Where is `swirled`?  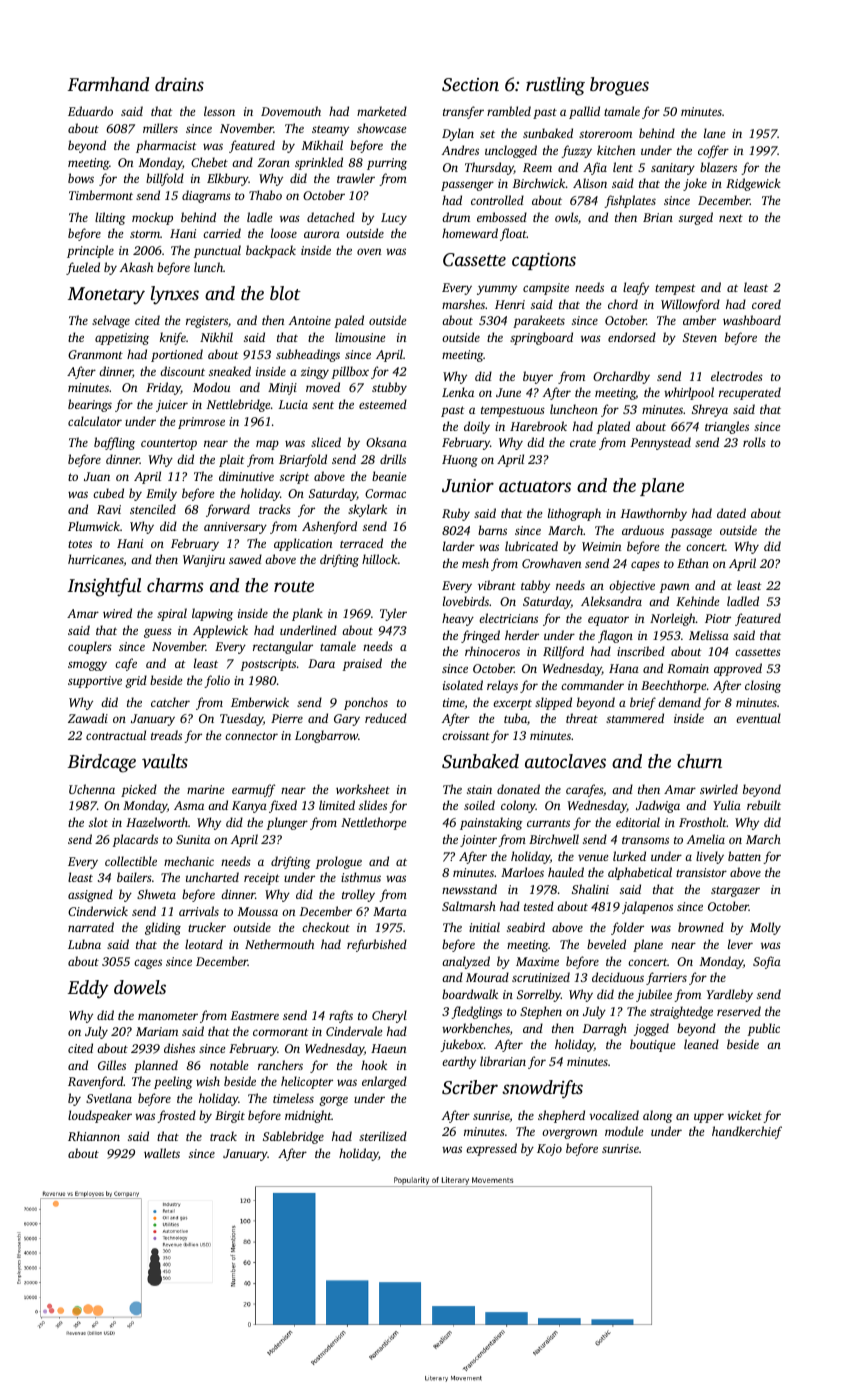
swirled is located at coordinates (719, 789).
